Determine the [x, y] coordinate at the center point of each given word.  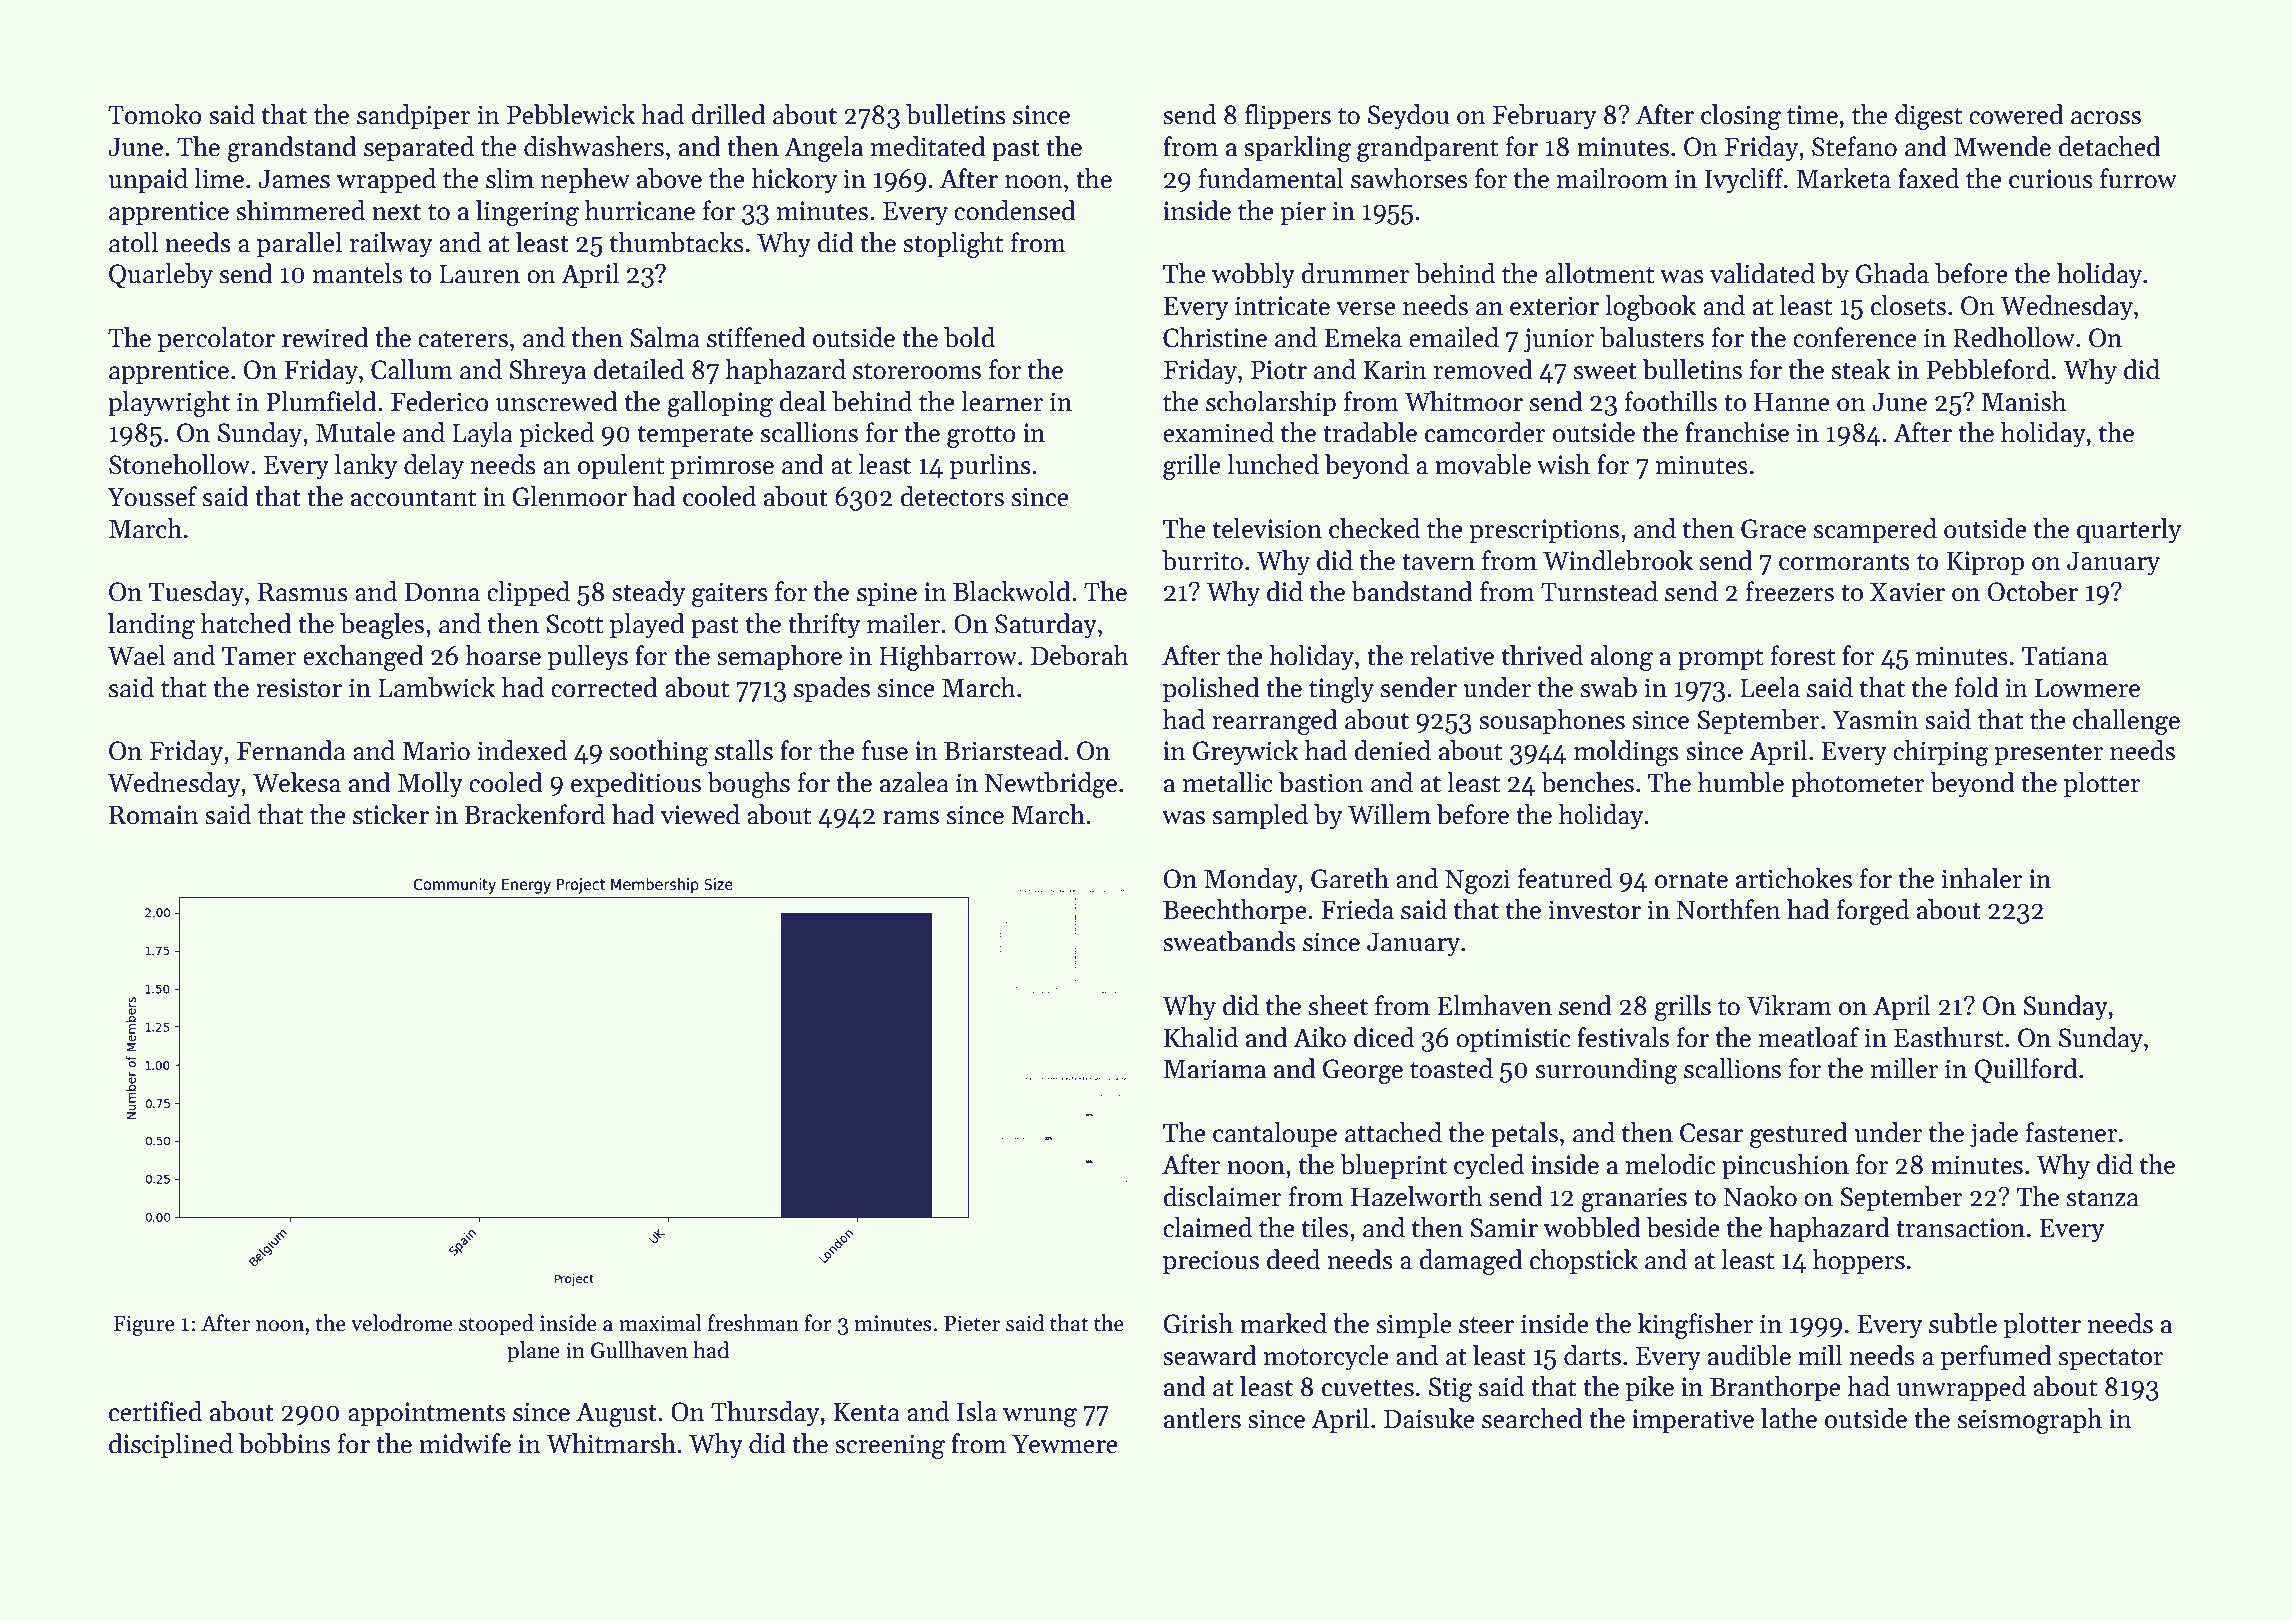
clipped [528, 594]
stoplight [953, 245]
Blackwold [1012, 591]
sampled [1260, 817]
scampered [1875, 531]
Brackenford [534, 814]
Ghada [1892, 273]
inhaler [1982, 878]
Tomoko [155, 114]
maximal [660, 1323]
